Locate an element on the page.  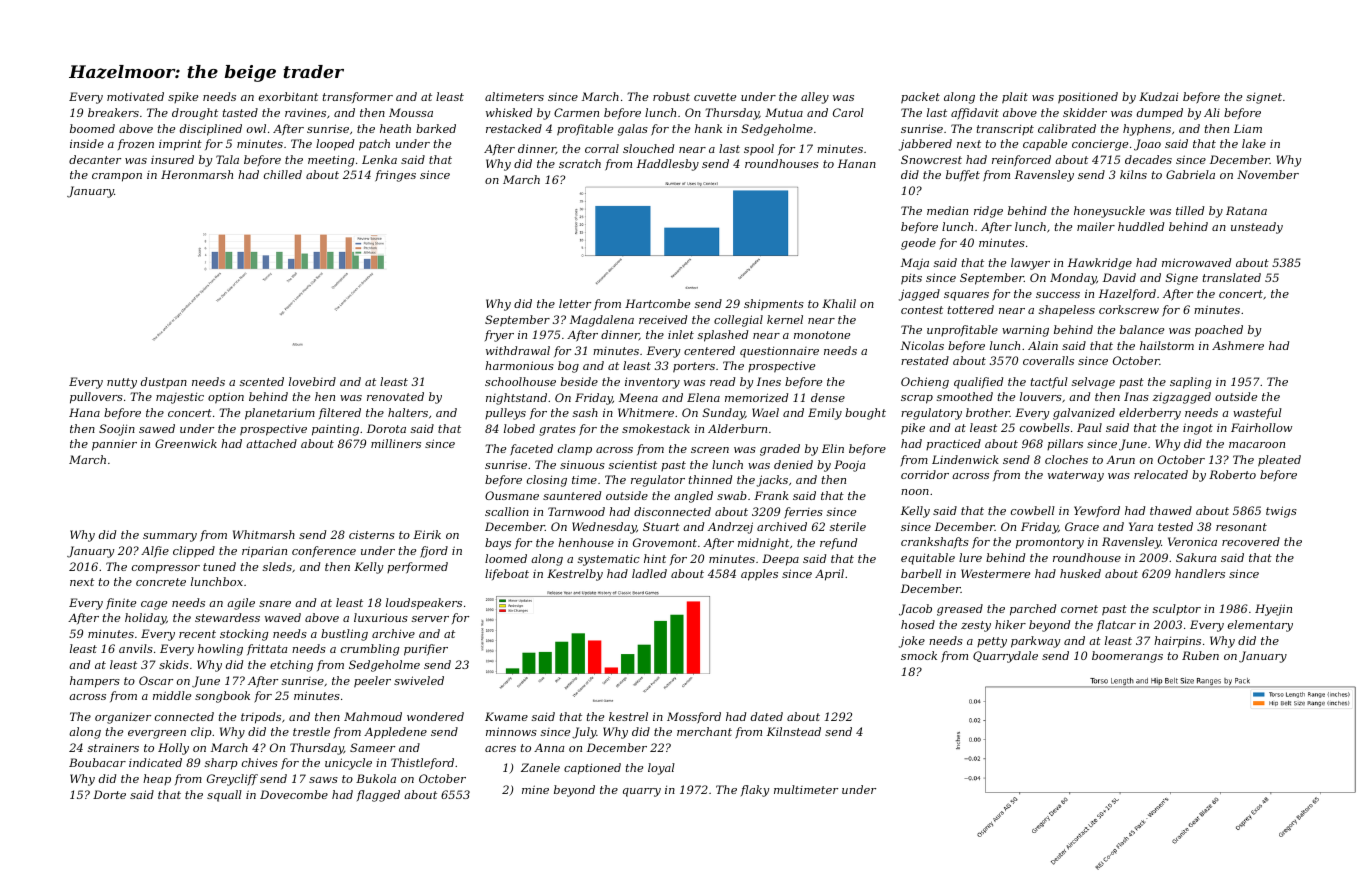
motivated is located at coordinates (135, 96).
